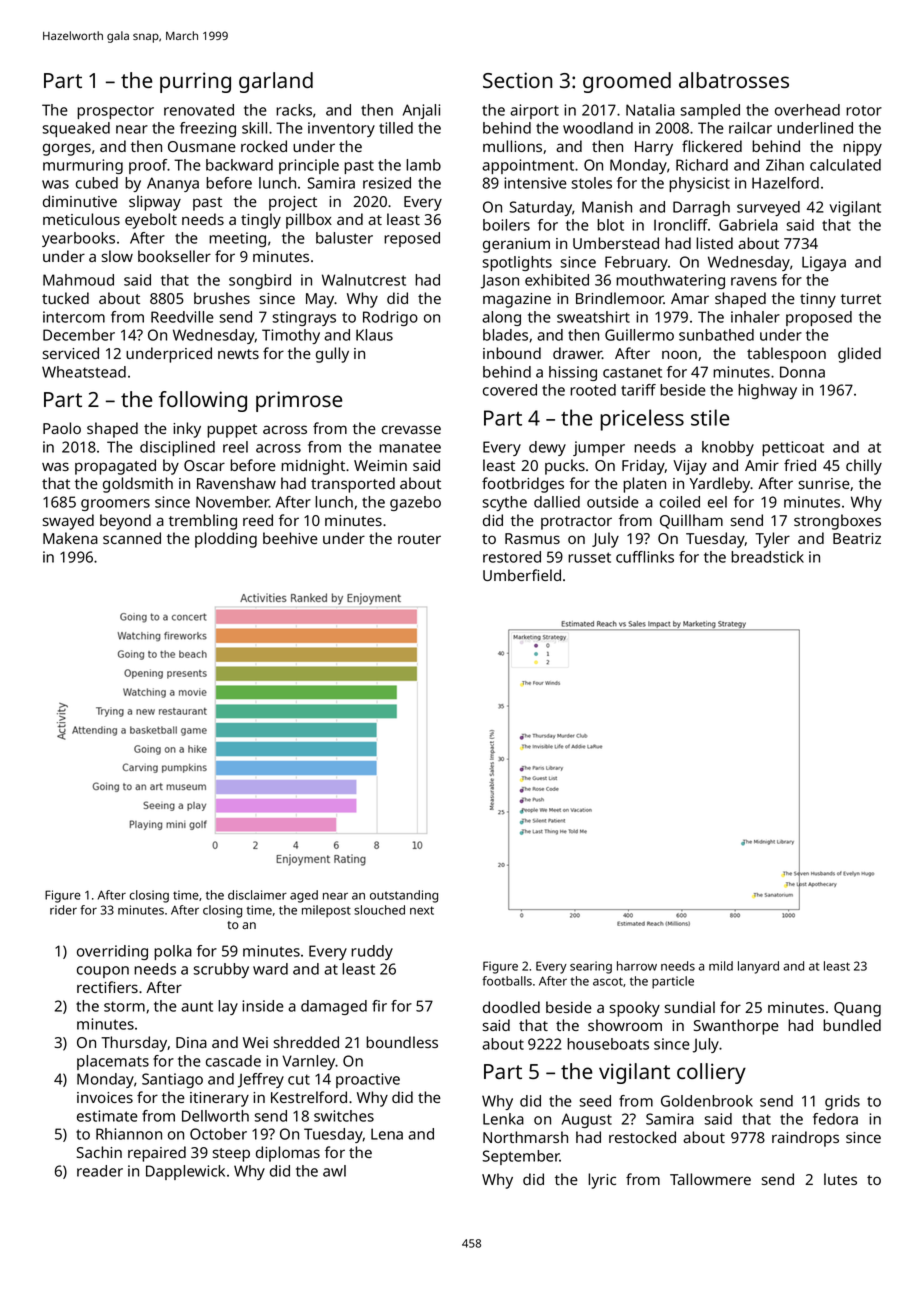 This screenshot has width=924, height=1308. Describe the element at coordinates (734, 80) in the screenshot. I see `albatrosses` at that location.
